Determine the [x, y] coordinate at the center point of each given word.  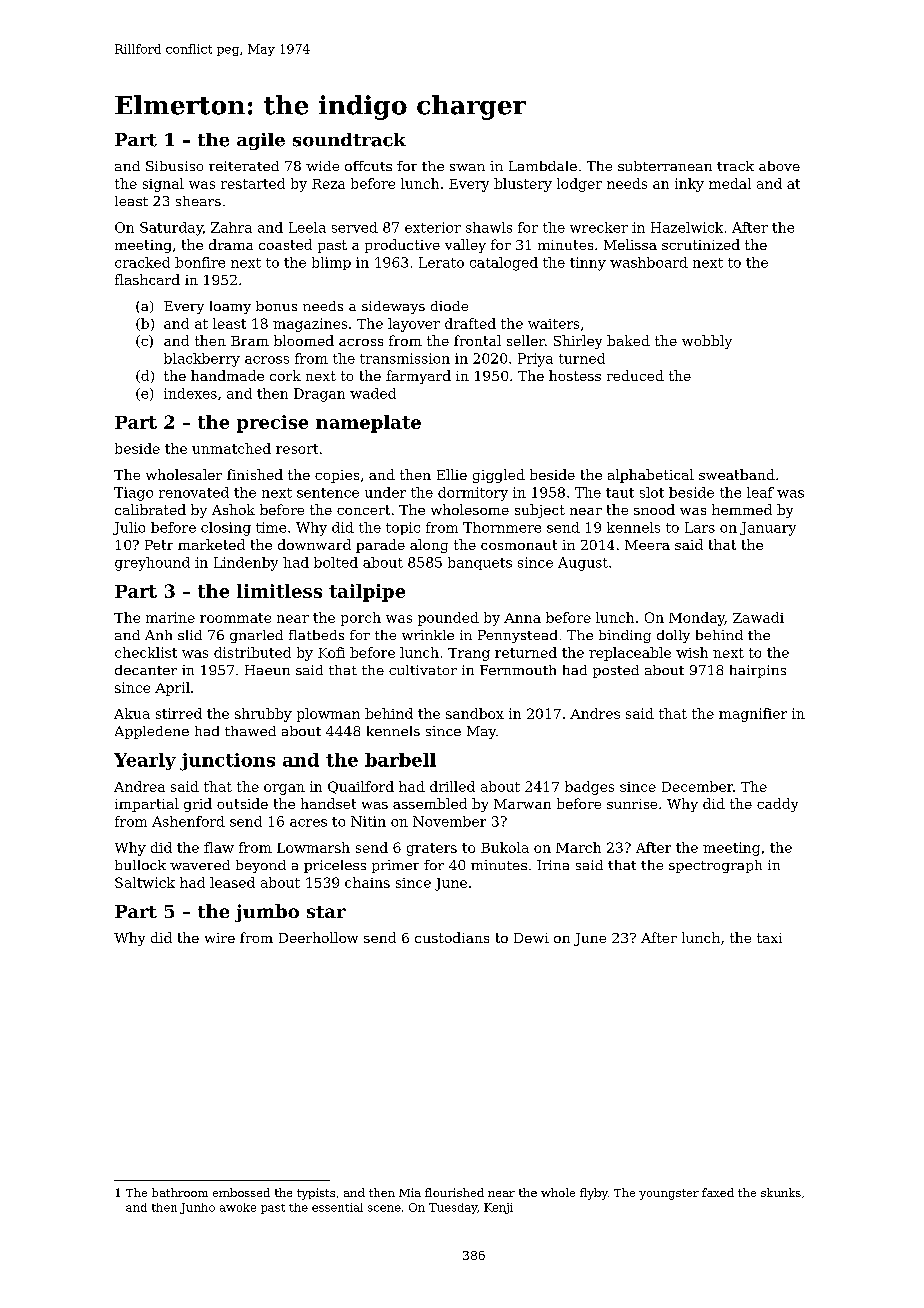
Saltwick [145, 882]
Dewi [531, 938]
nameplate [368, 424]
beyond [261, 866]
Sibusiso [174, 166]
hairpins [758, 671]
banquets [480, 563]
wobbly [707, 342]
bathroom [180, 1192]
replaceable [630, 654]
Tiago [133, 494]
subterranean [665, 166]
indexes [190, 393]
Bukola [505, 847]
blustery [523, 185]
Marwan [522, 804]
